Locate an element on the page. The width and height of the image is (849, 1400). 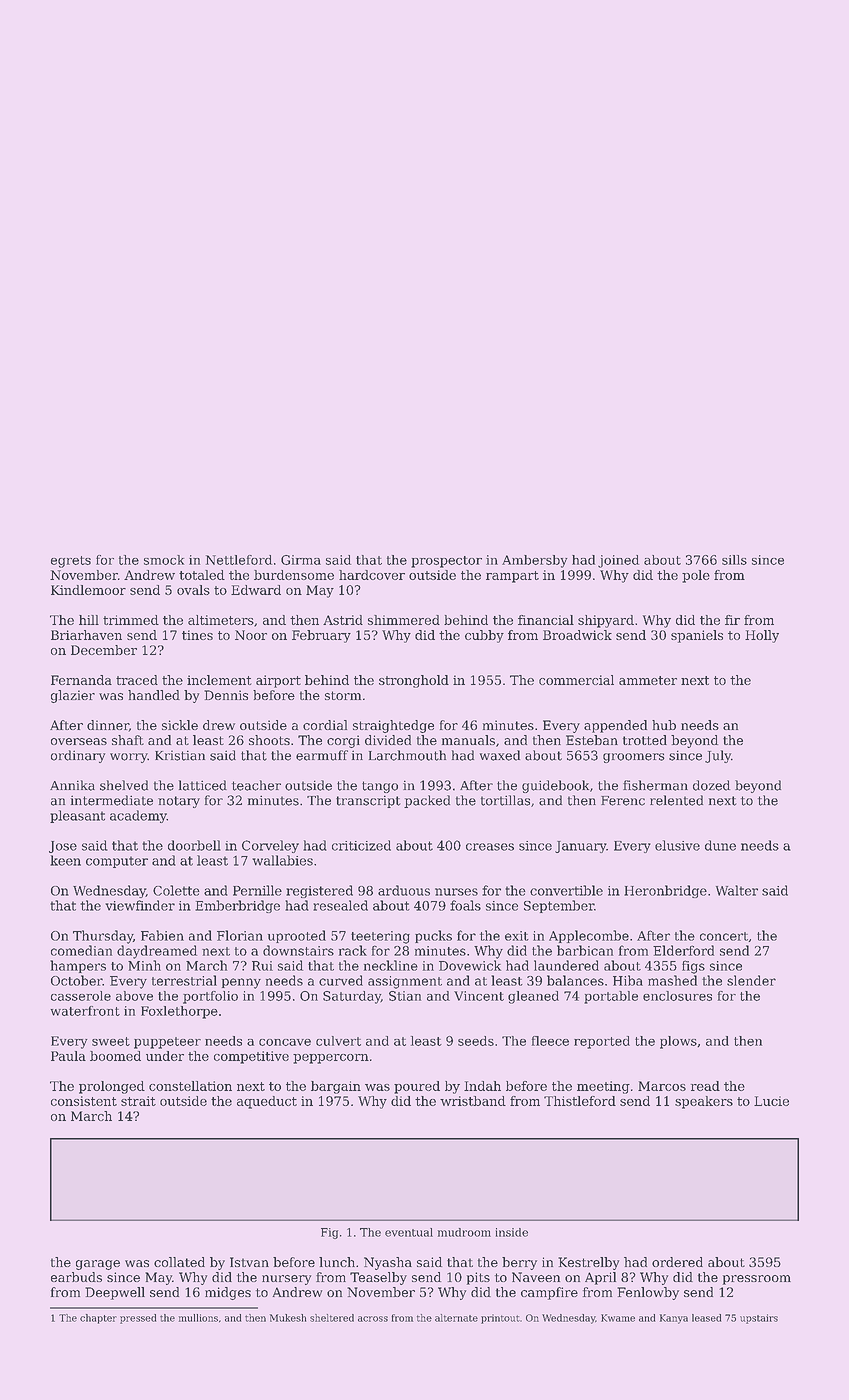
sills is located at coordinates (734, 560).
